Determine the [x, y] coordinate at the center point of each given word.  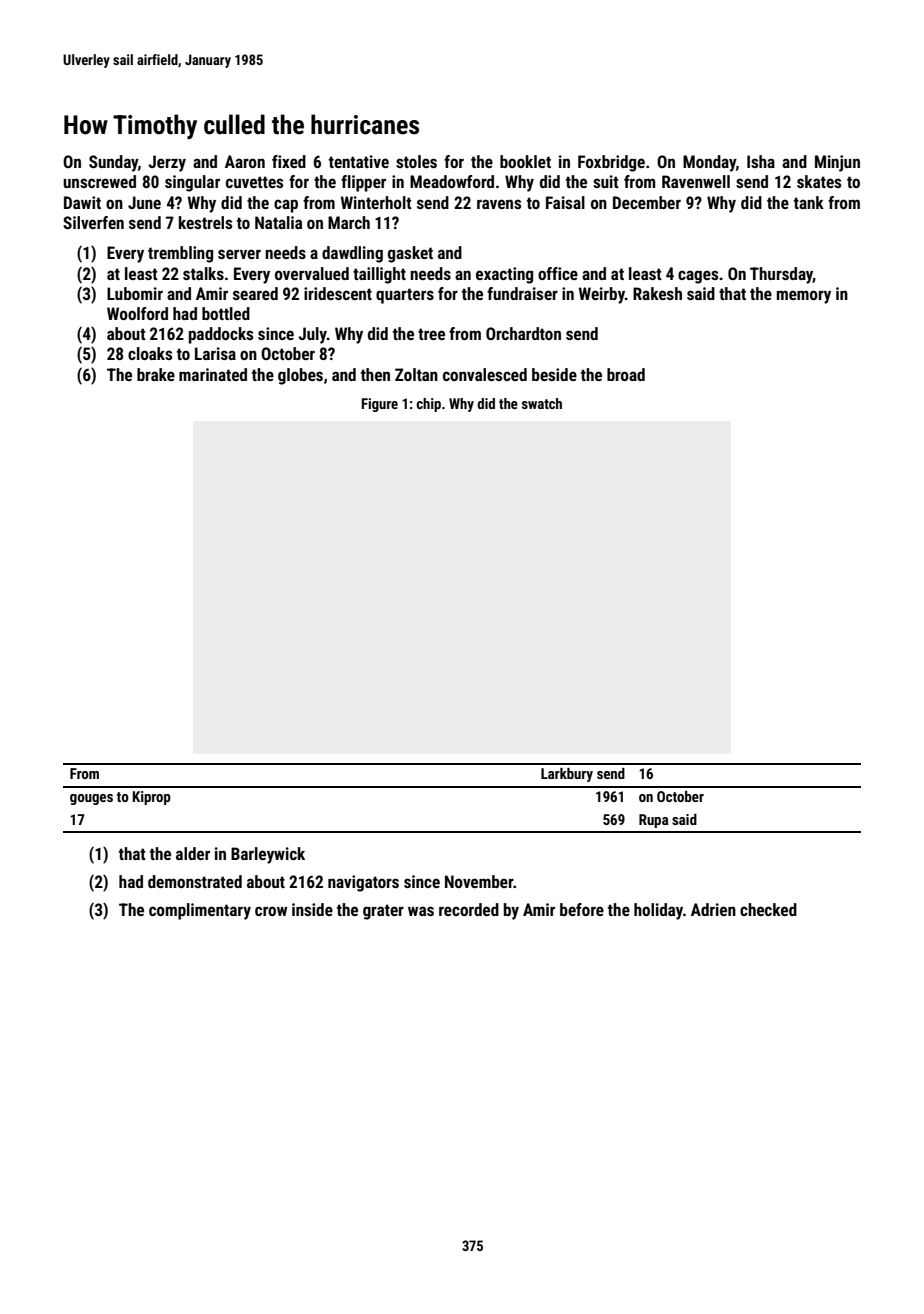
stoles [416, 161]
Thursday [781, 275]
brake [156, 374]
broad [626, 374]
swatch [542, 403]
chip [429, 405]
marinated [213, 374]
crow [271, 911]
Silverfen [93, 222]
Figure [379, 405]
